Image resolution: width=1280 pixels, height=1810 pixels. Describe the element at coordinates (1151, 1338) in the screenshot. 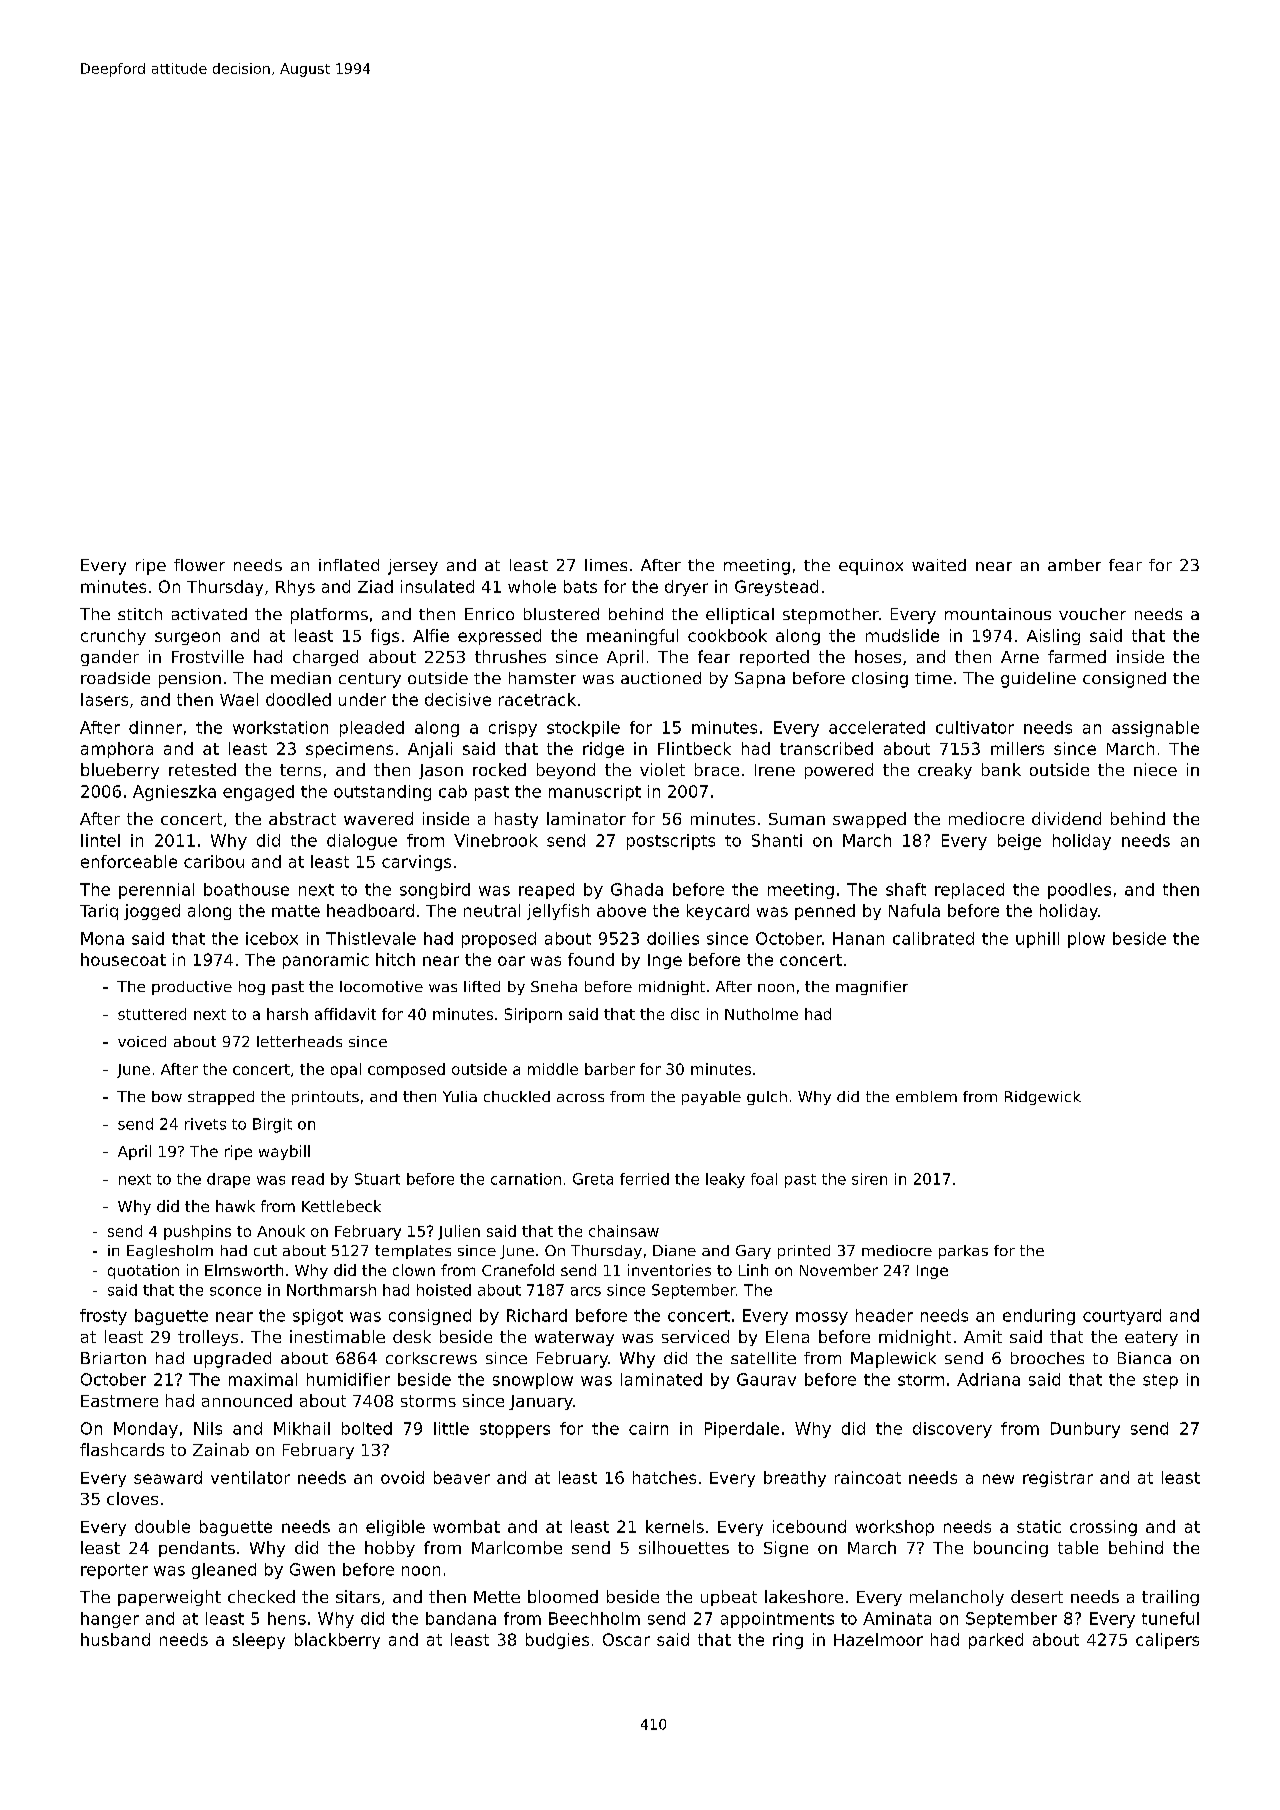

I see `eatery` at that location.
